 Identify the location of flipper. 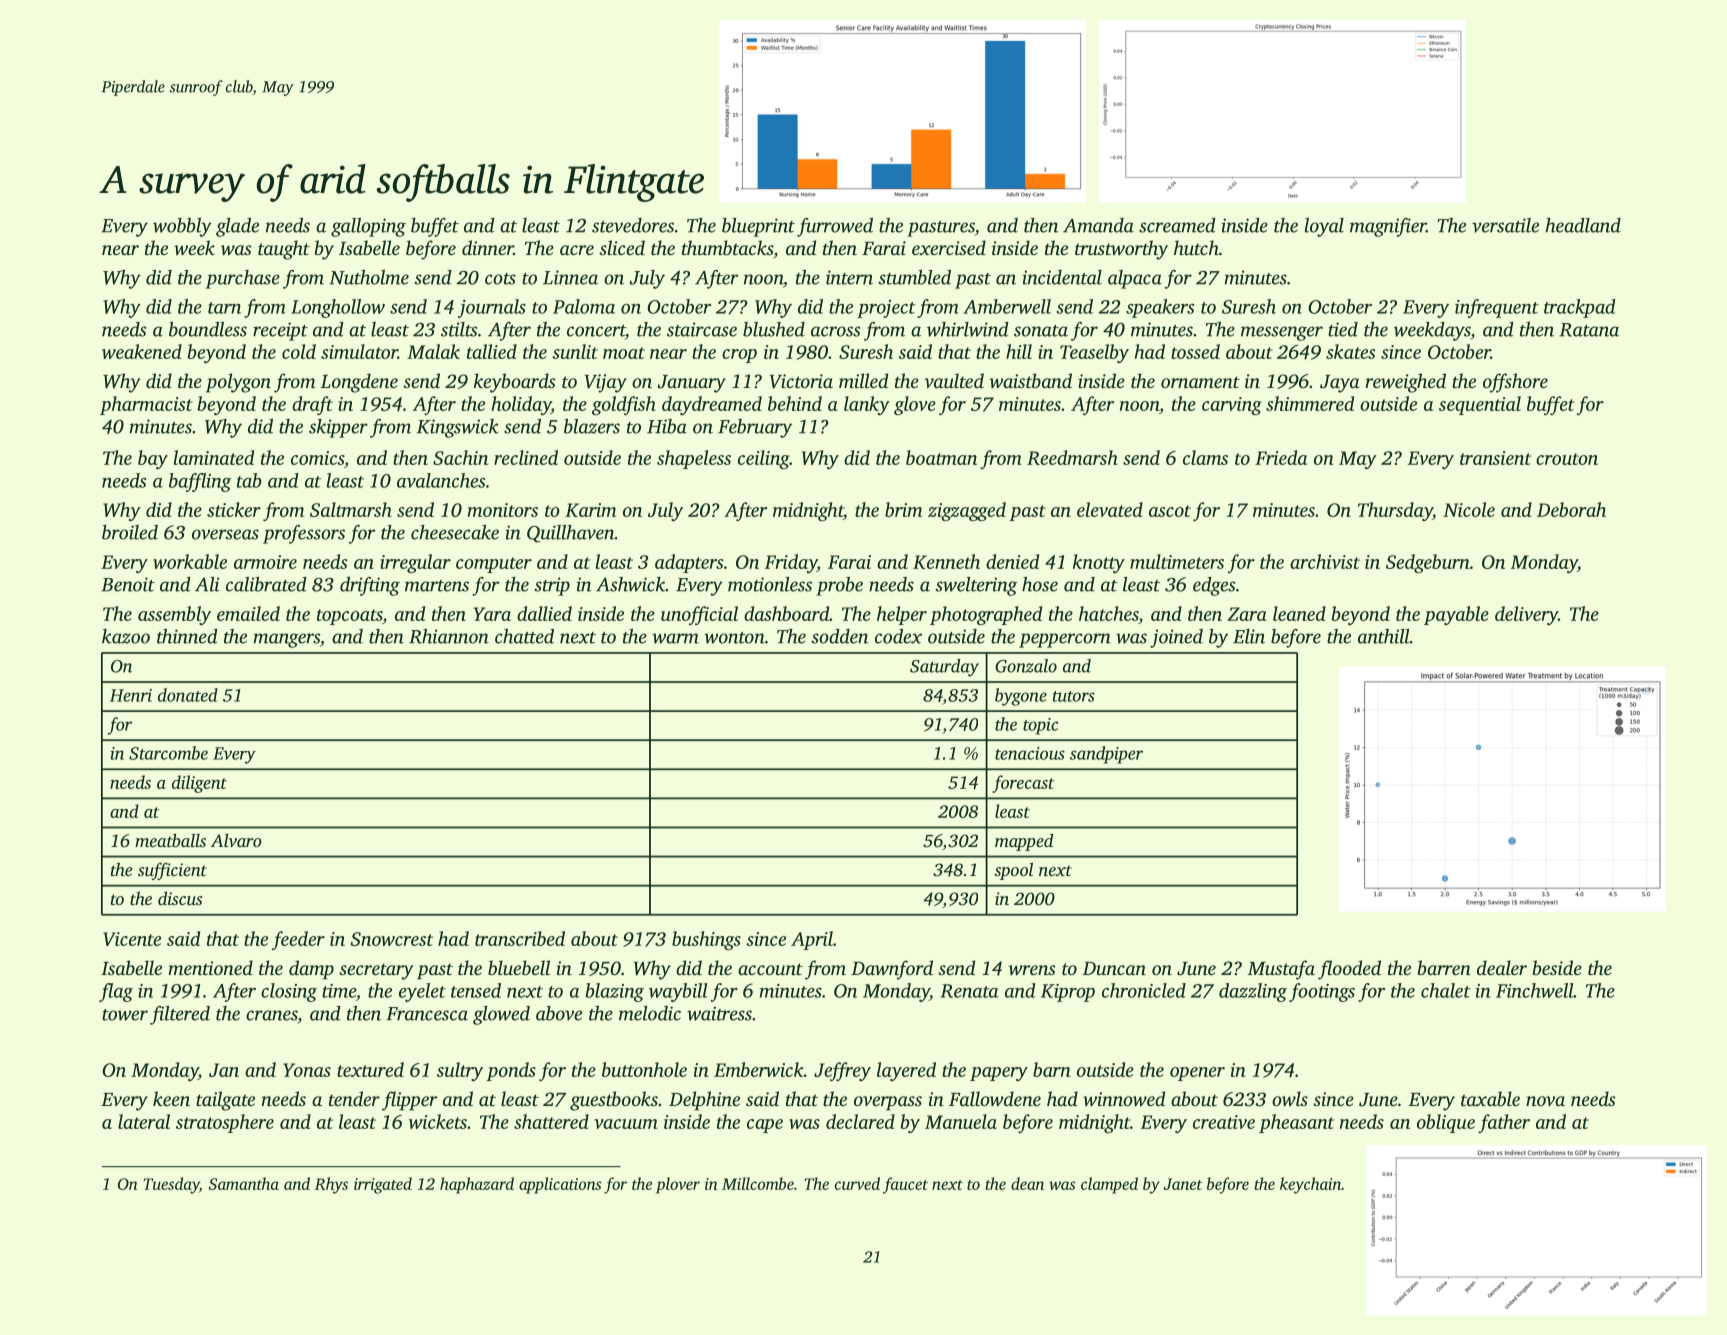
(409, 1101).
